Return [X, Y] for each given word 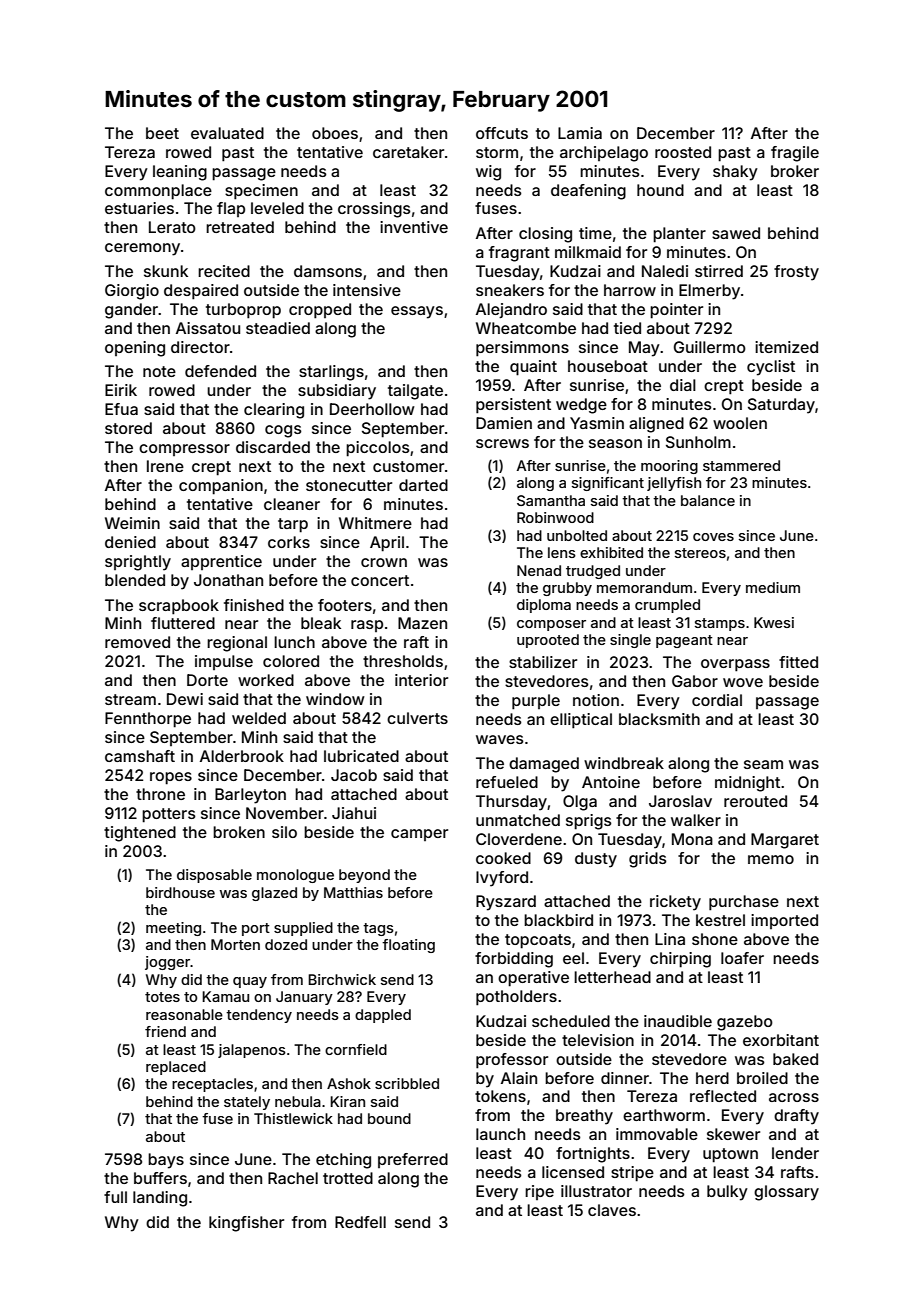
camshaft [140, 756]
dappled [383, 1016]
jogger [167, 963]
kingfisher [246, 1224]
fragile [795, 154]
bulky [727, 1193]
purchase [744, 903]
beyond [364, 876]
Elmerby [709, 292]
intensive [367, 290]
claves [612, 1210]
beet [162, 133]
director [200, 347]
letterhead [612, 977]
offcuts [502, 133]
